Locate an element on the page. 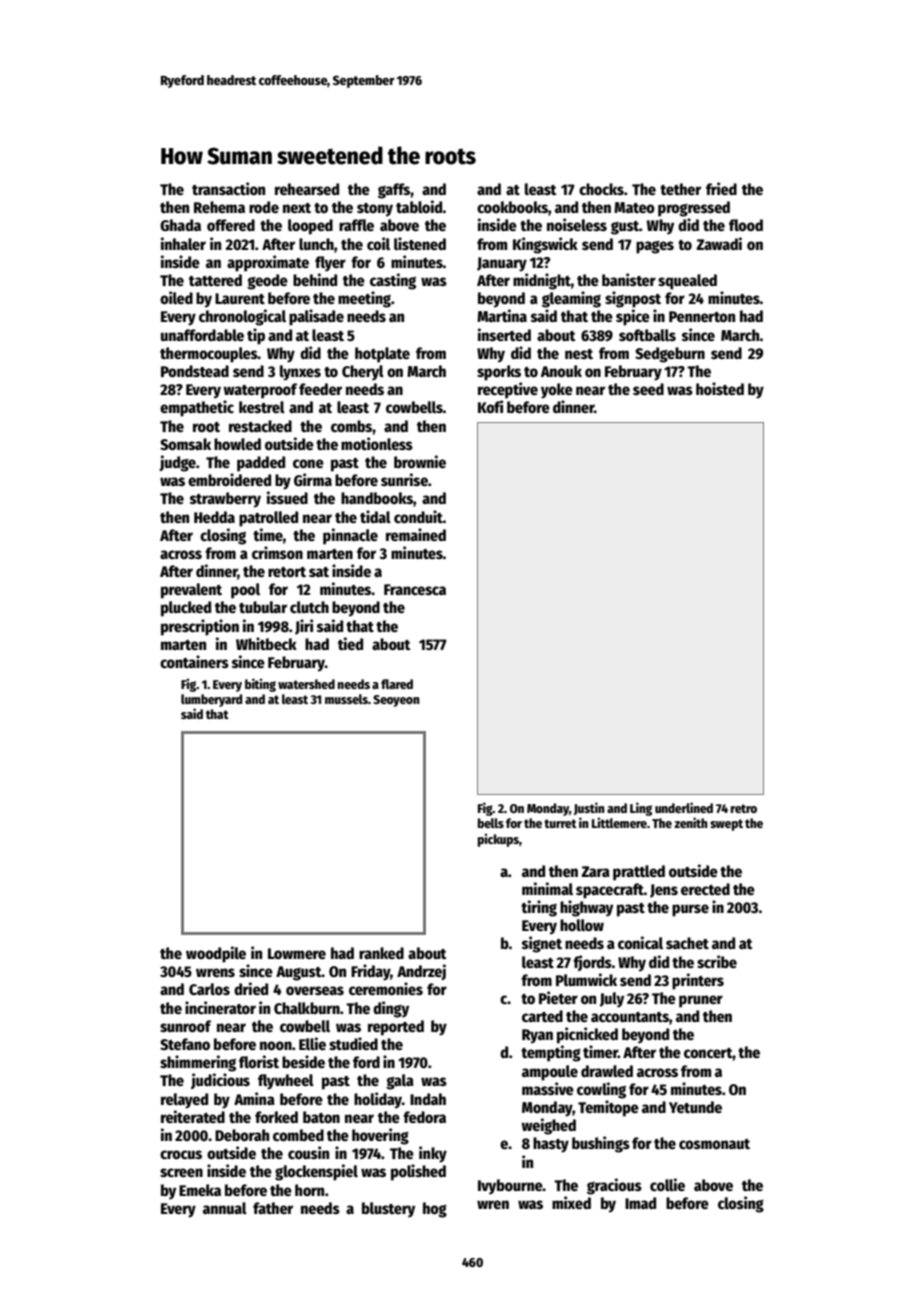 This page has height=1311, width=924. dried is located at coordinates (251, 988).
